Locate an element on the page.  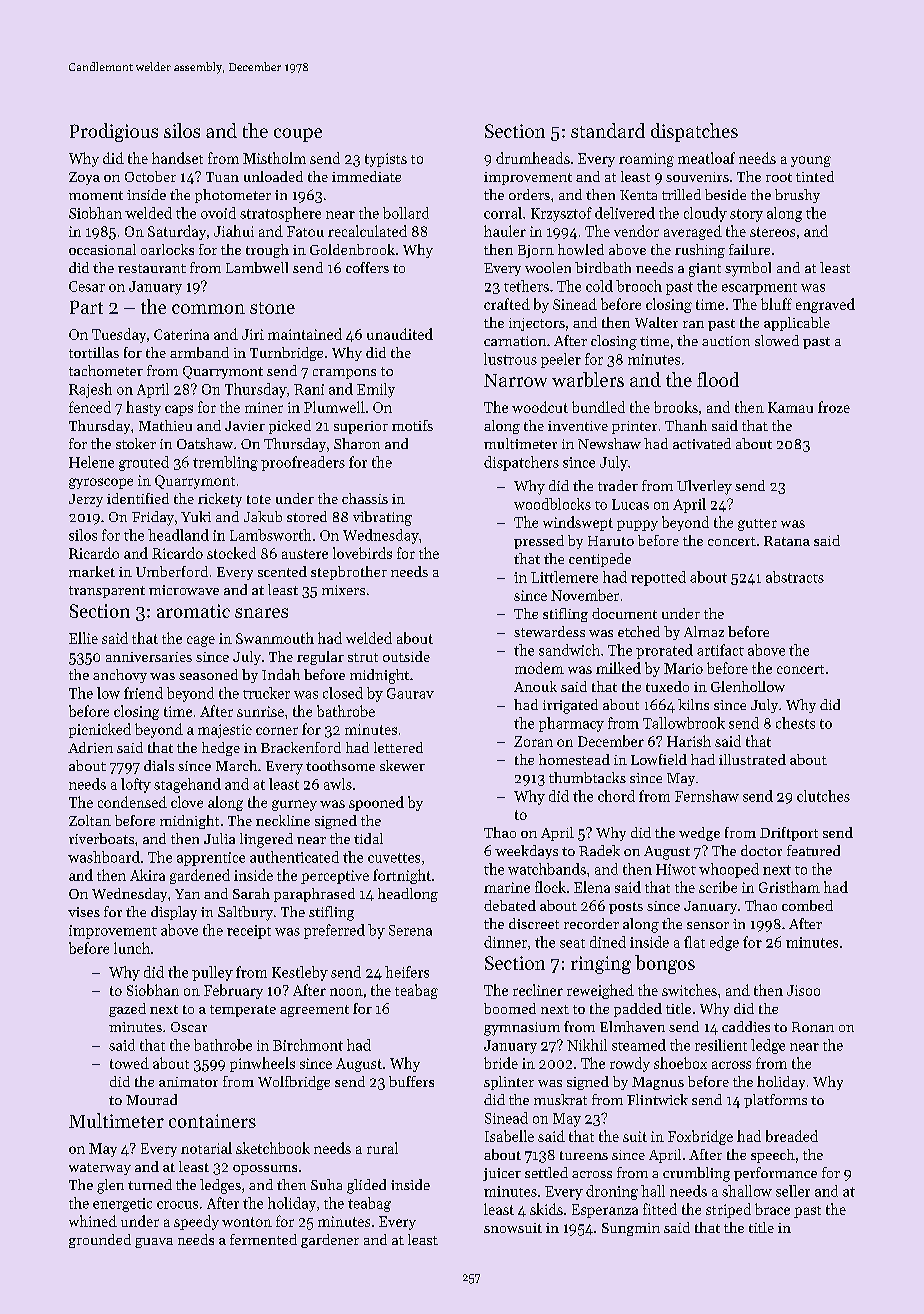
Zoran is located at coordinates (533, 741).
